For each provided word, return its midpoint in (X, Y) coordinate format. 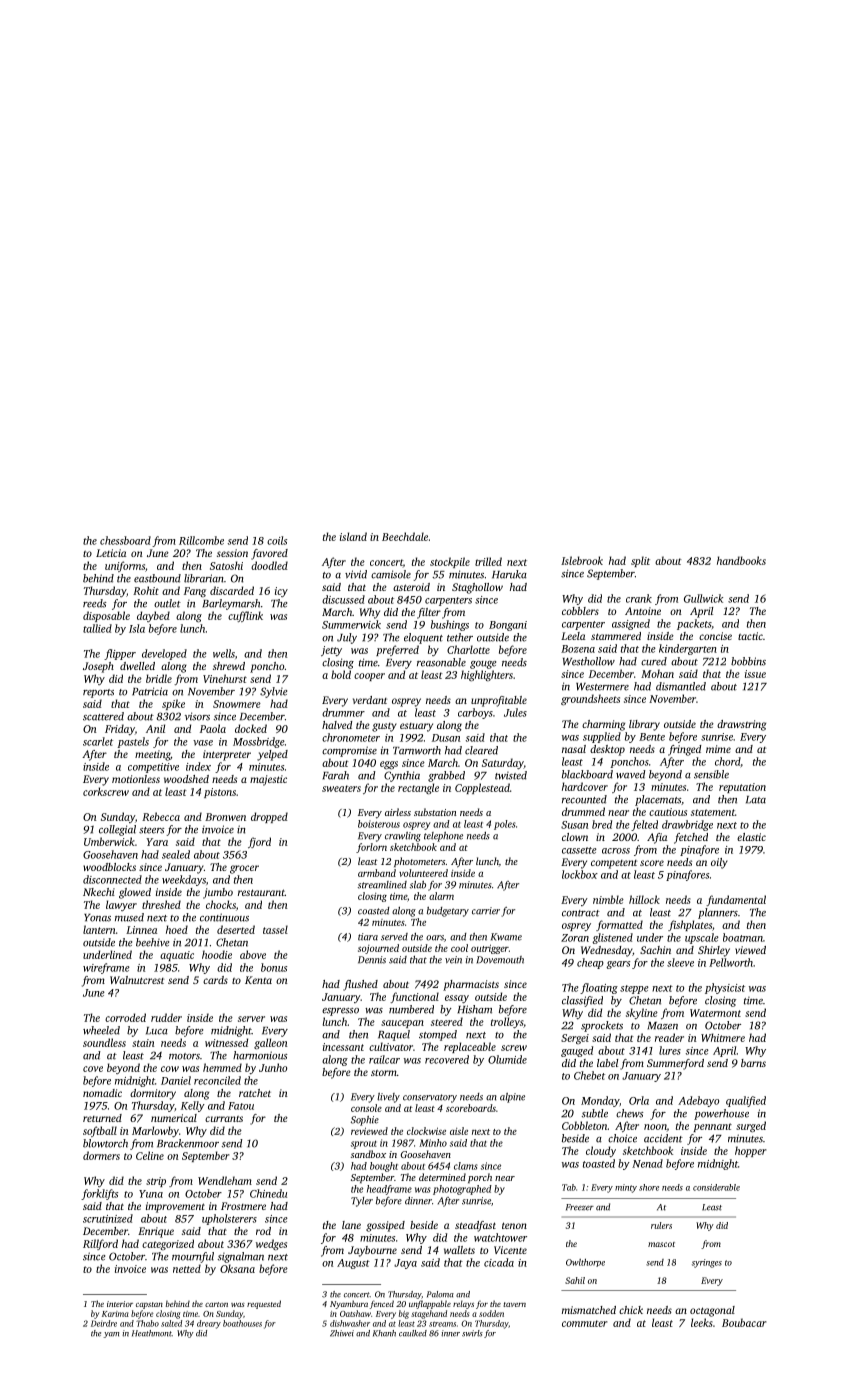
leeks (702, 1322)
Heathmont (152, 1333)
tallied (97, 628)
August (353, 1264)
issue (755, 674)
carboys (475, 713)
